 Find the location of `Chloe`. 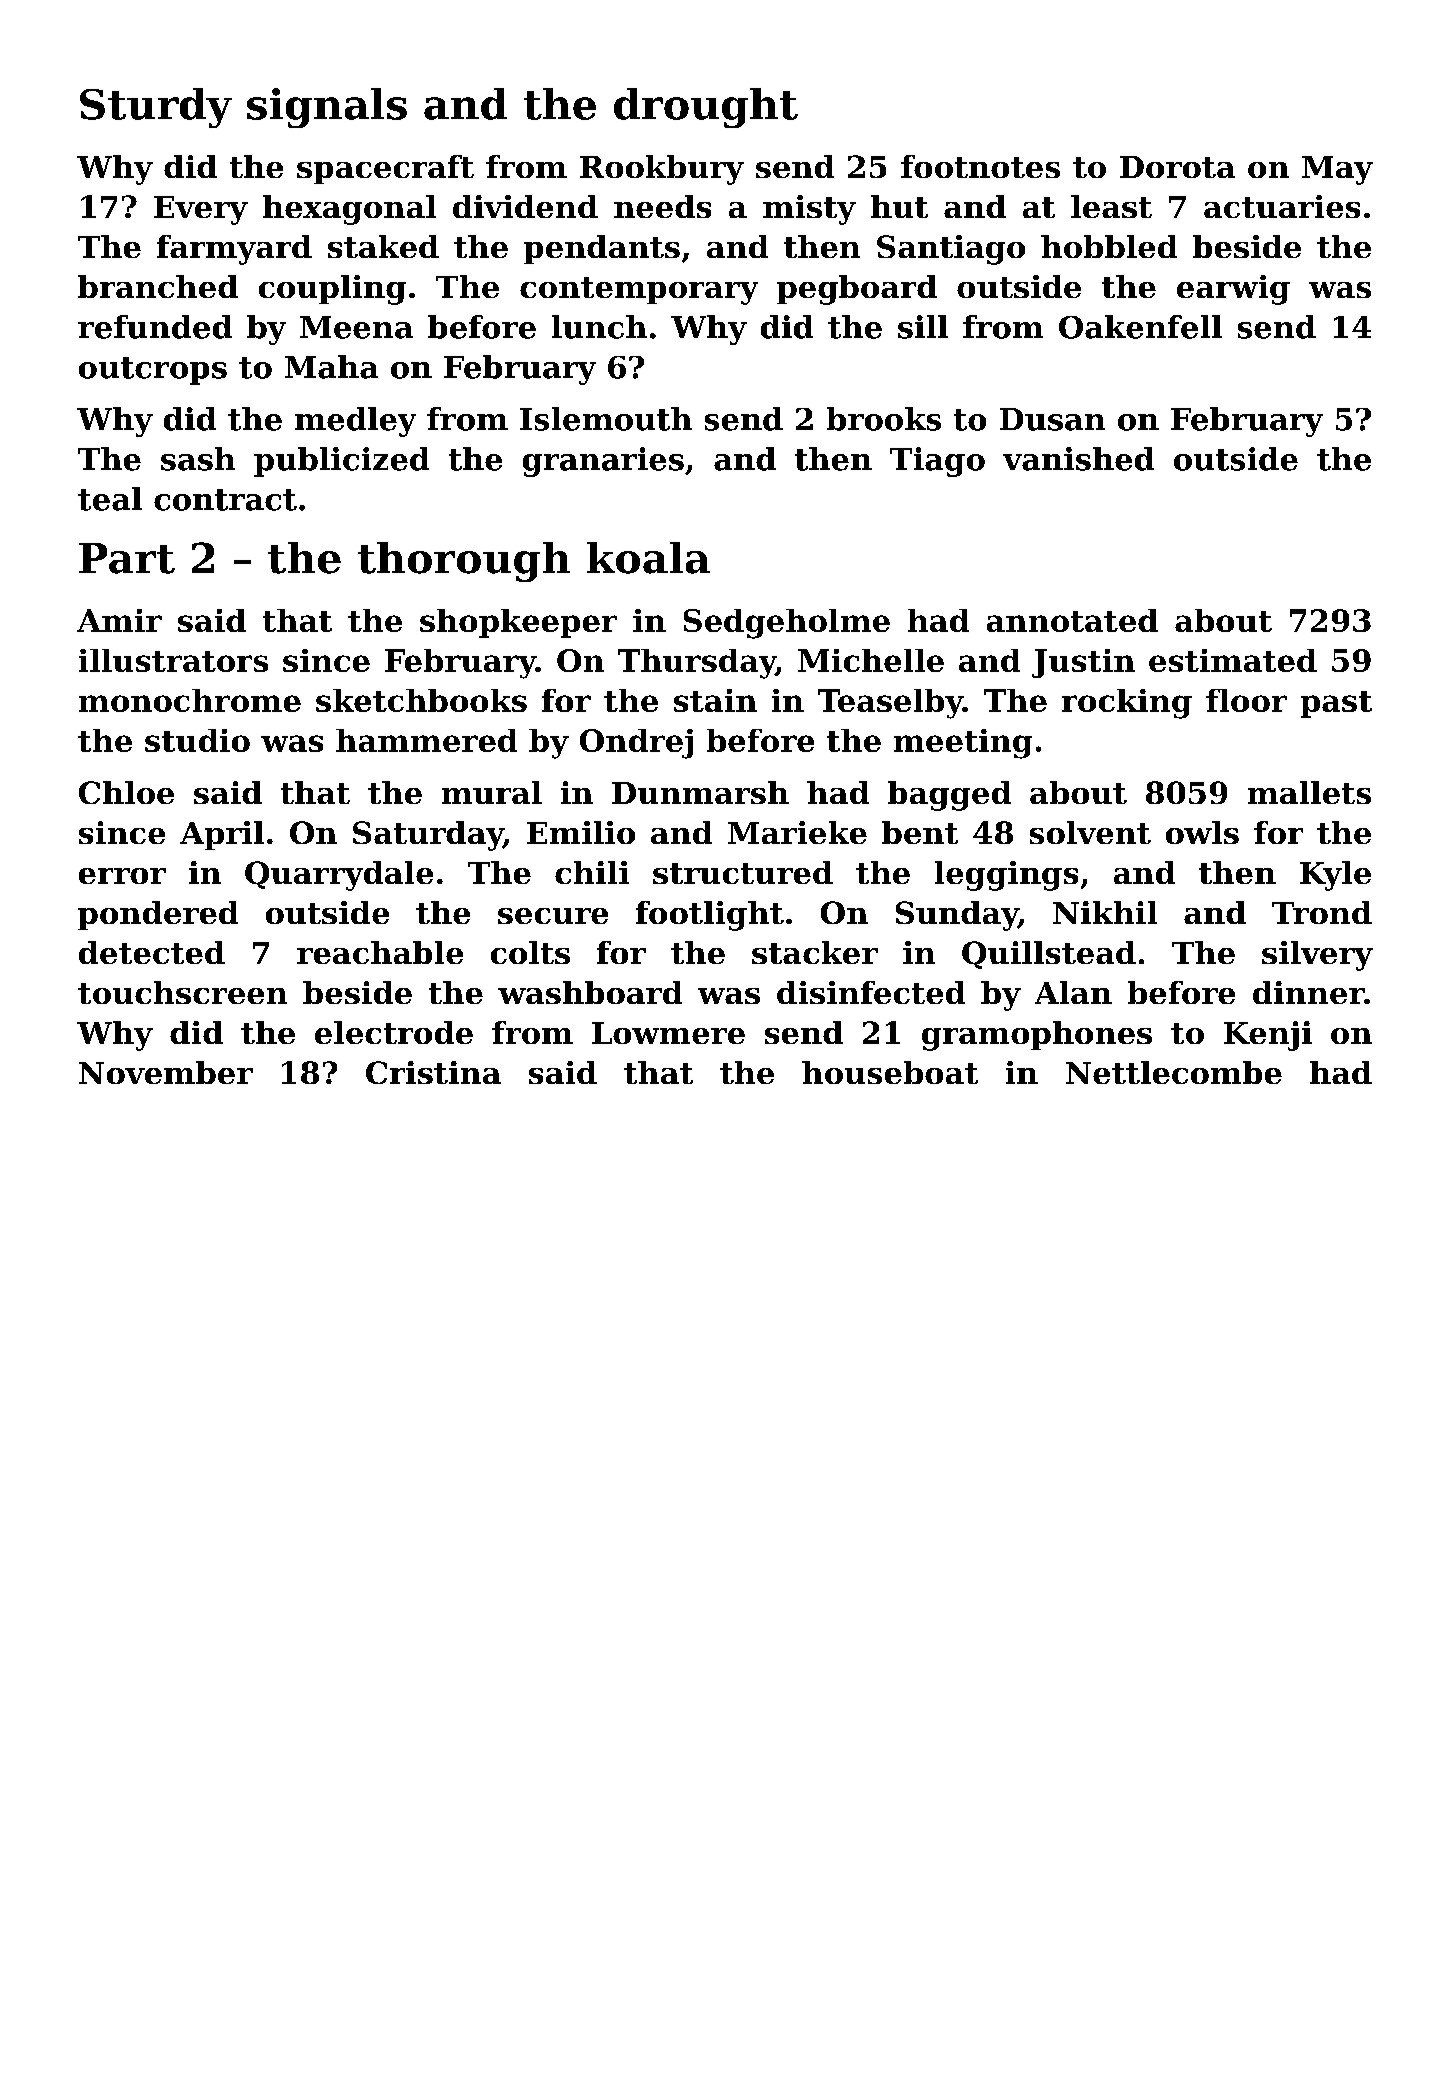

Chloe is located at coordinates (126, 792).
